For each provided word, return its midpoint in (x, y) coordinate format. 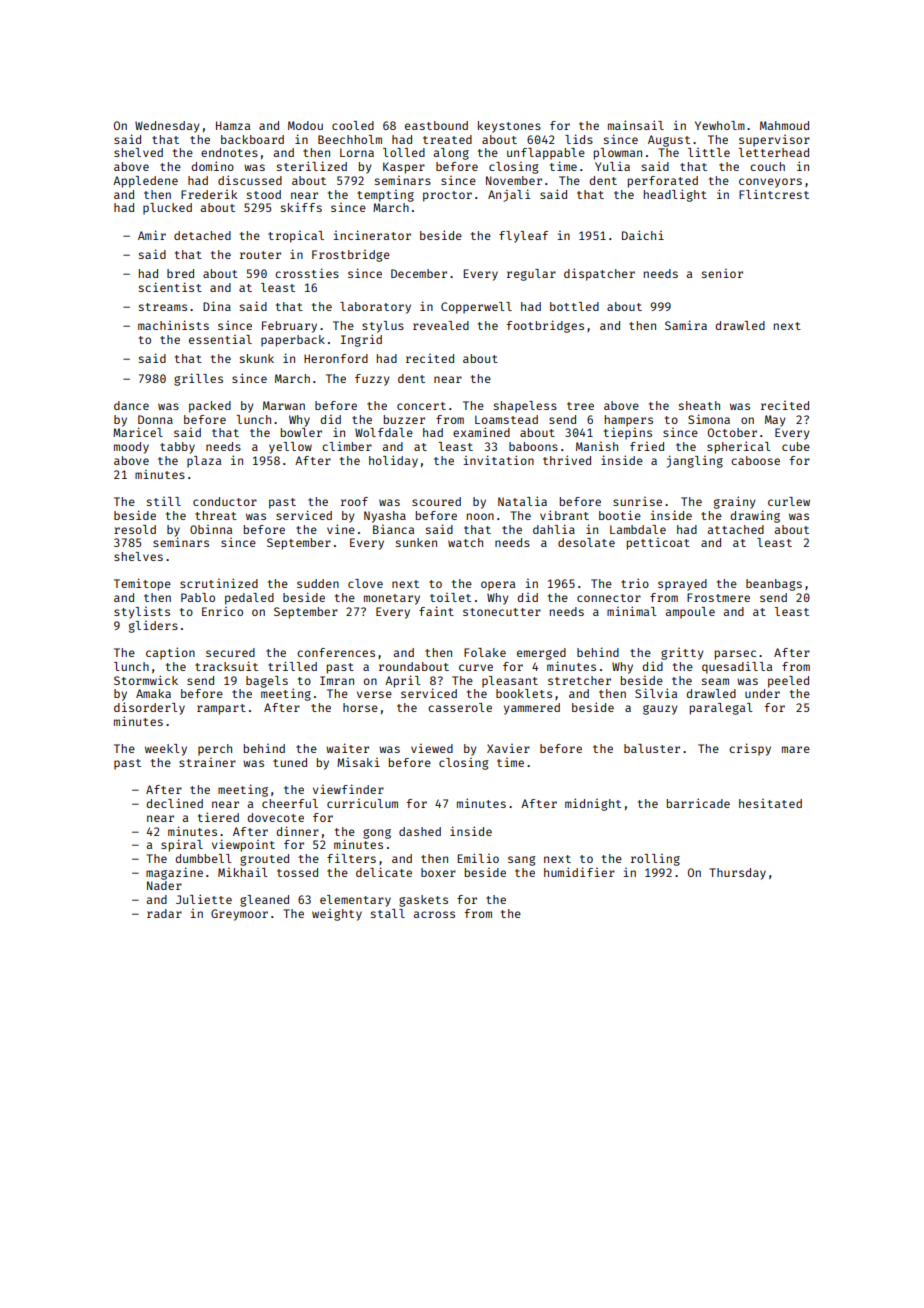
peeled (788, 682)
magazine (174, 873)
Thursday (737, 874)
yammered (532, 709)
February (289, 327)
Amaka (153, 693)
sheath (699, 405)
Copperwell (476, 308)
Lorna (357, 152)
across (434, 914)
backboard (252, 139)
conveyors (770, 183)
